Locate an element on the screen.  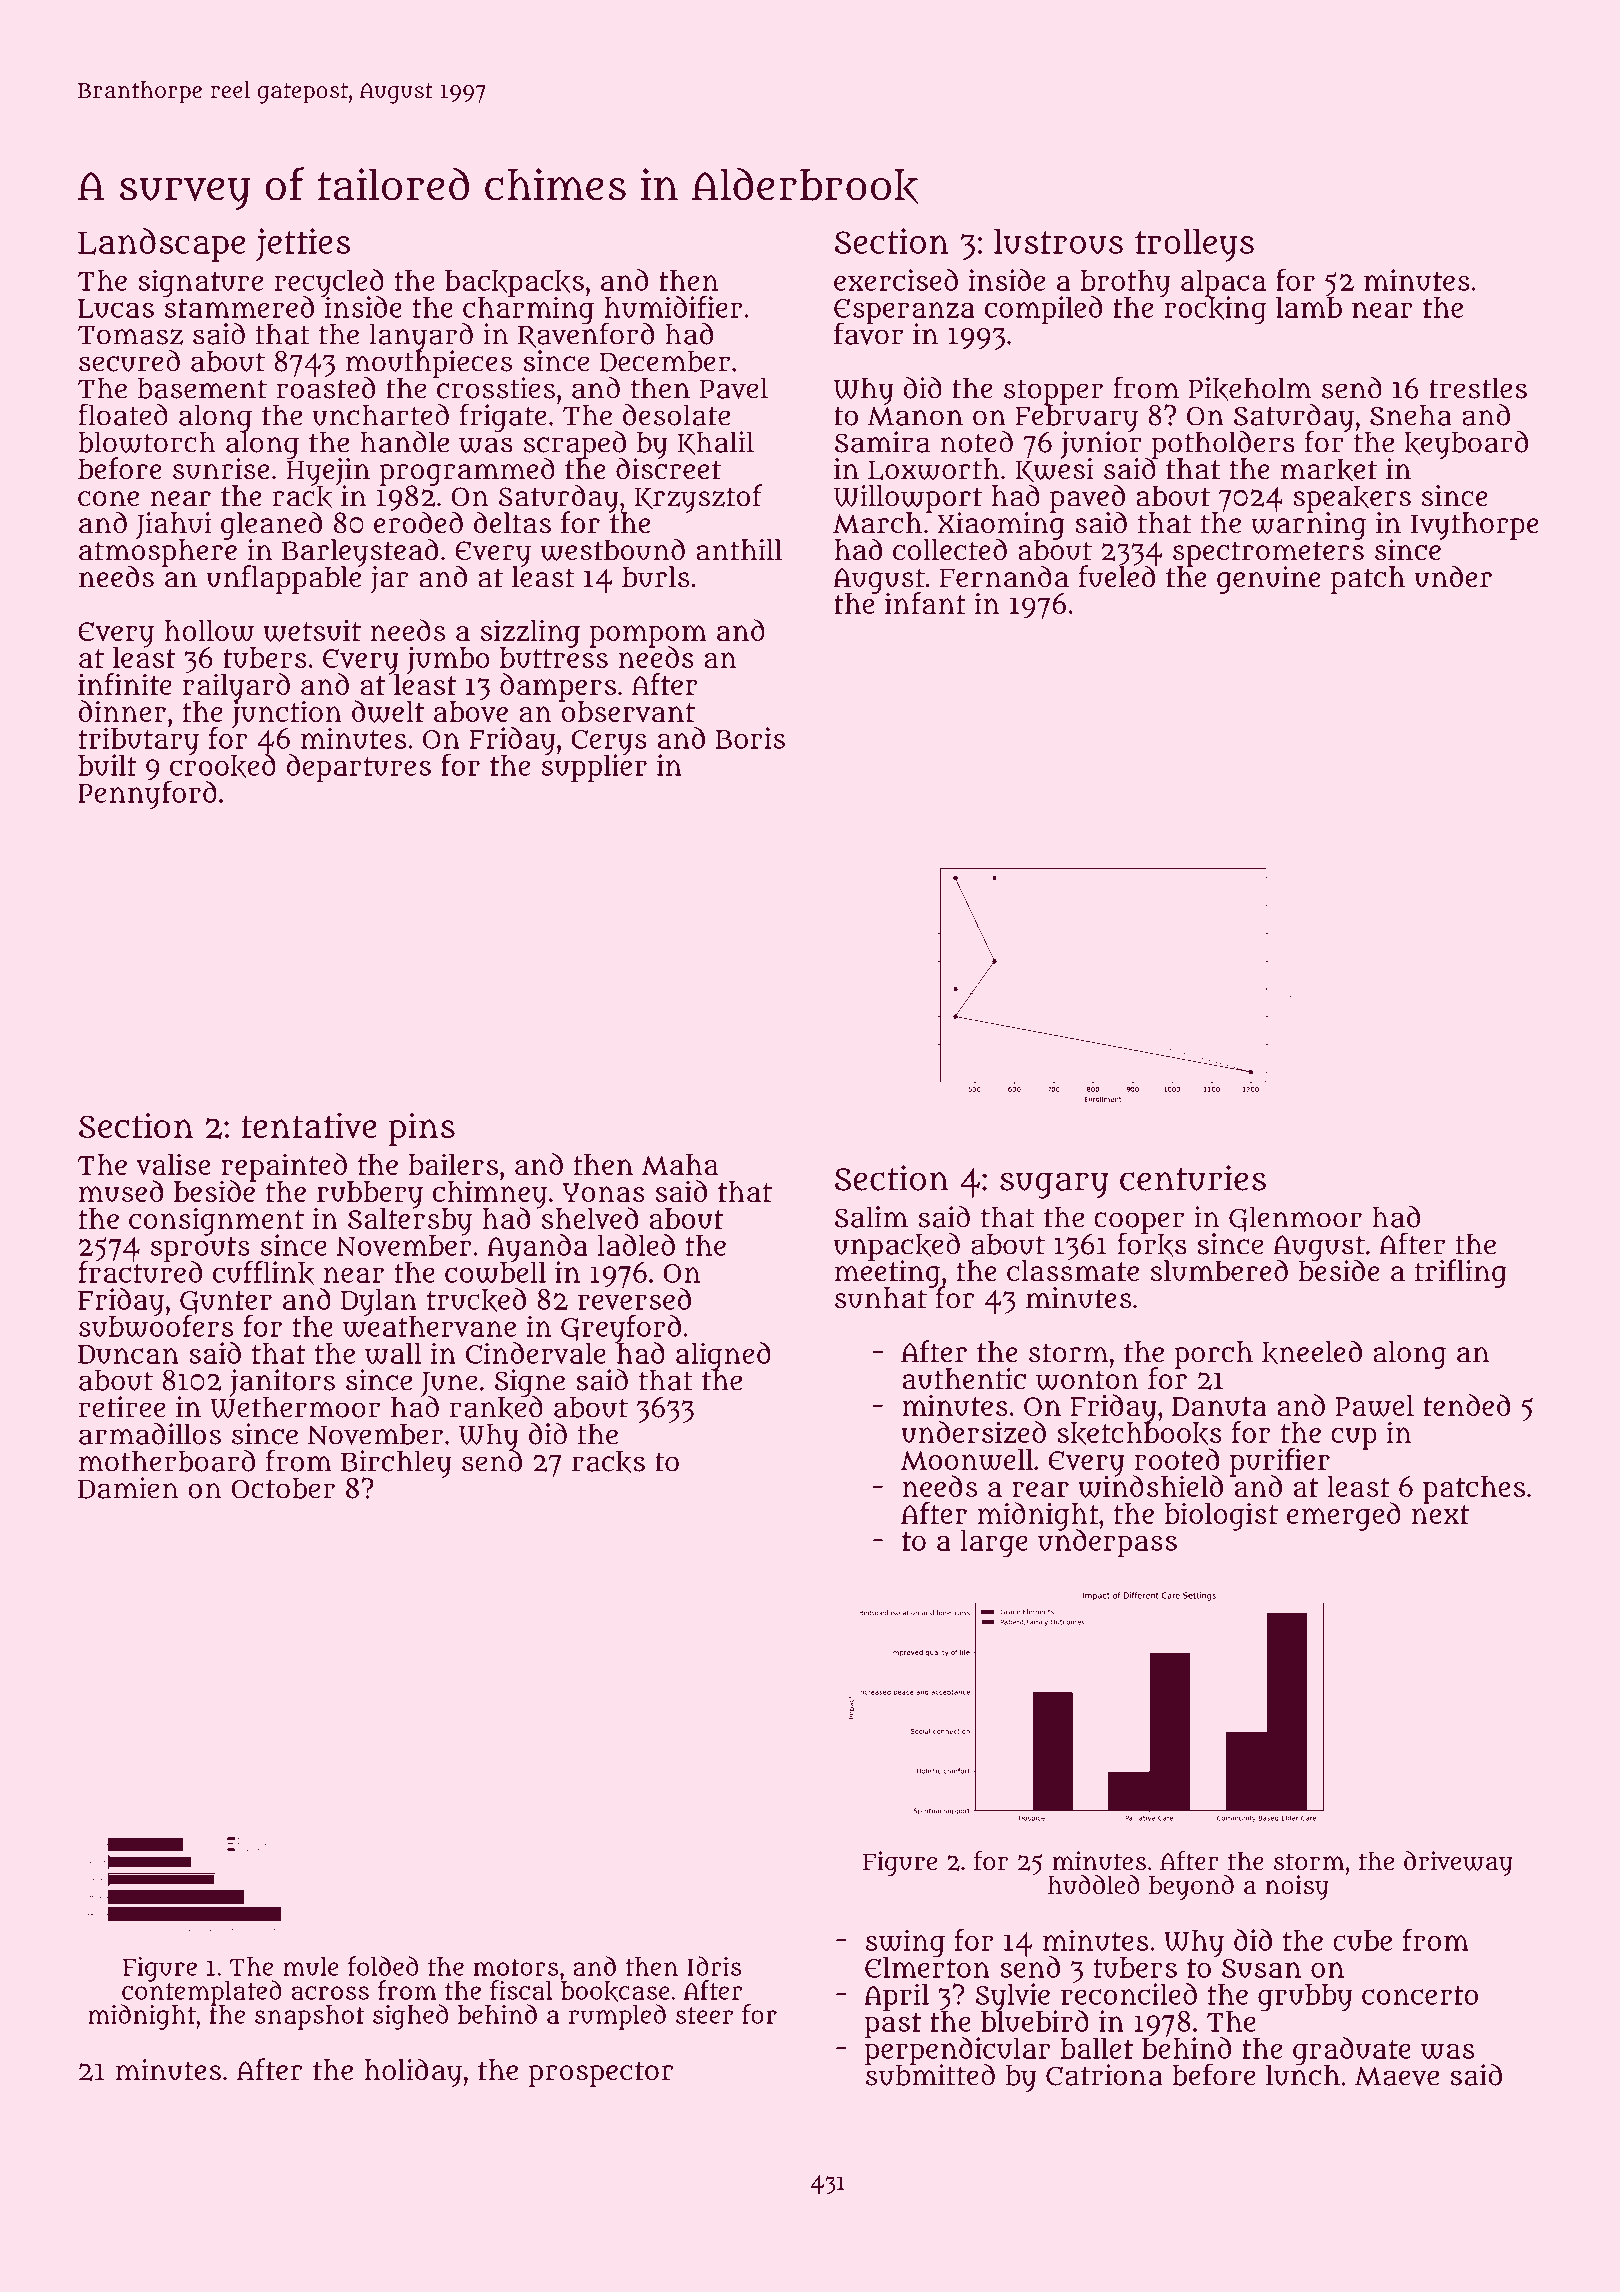
favor is located at coordinates (868, 334).
